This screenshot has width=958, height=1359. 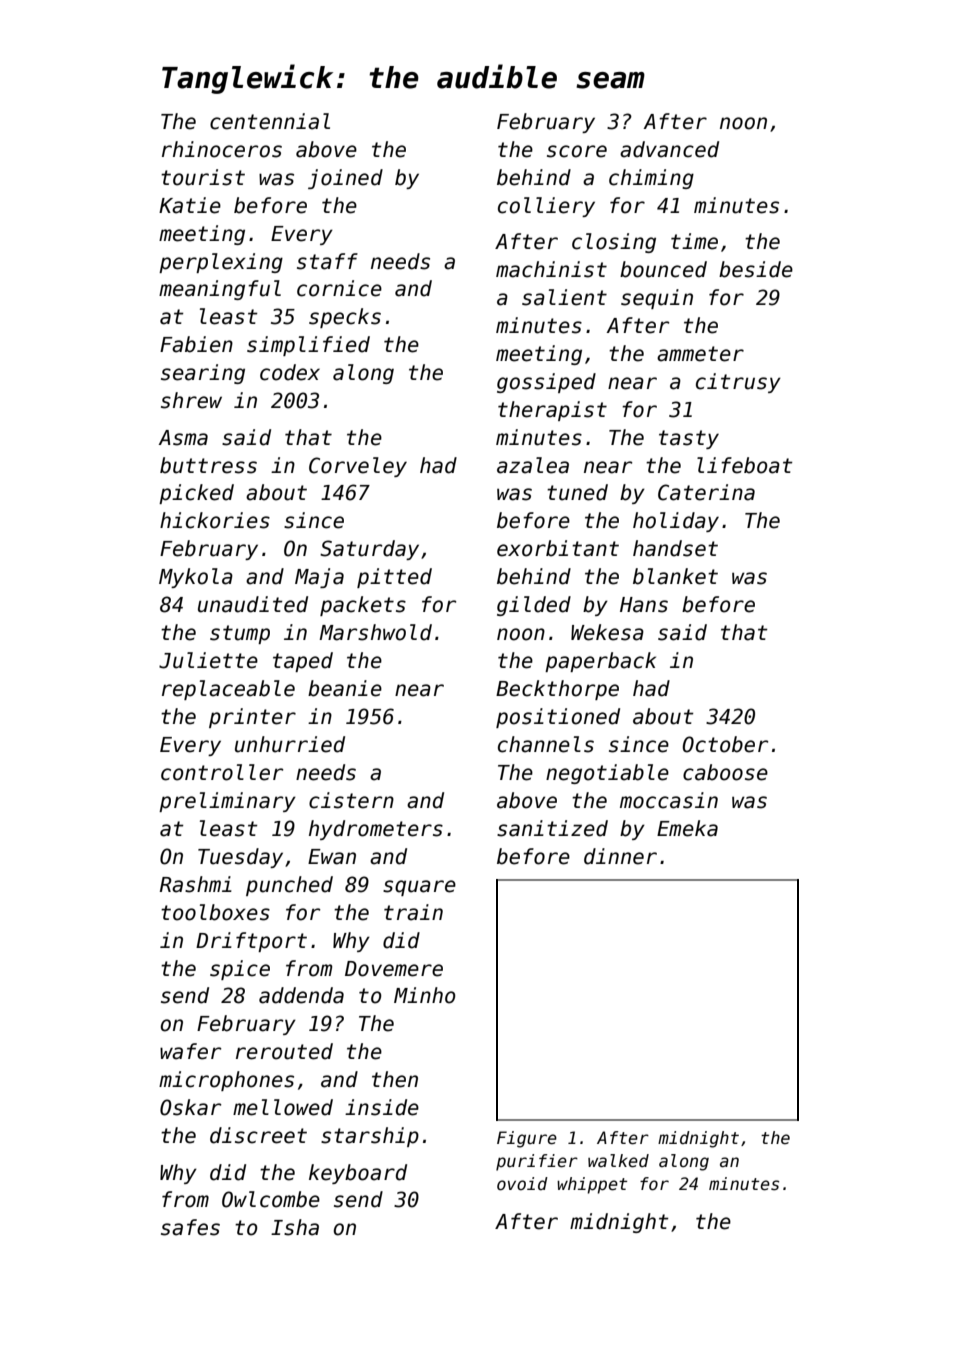 I want to click on tasty, so click(x=689, y=439).
